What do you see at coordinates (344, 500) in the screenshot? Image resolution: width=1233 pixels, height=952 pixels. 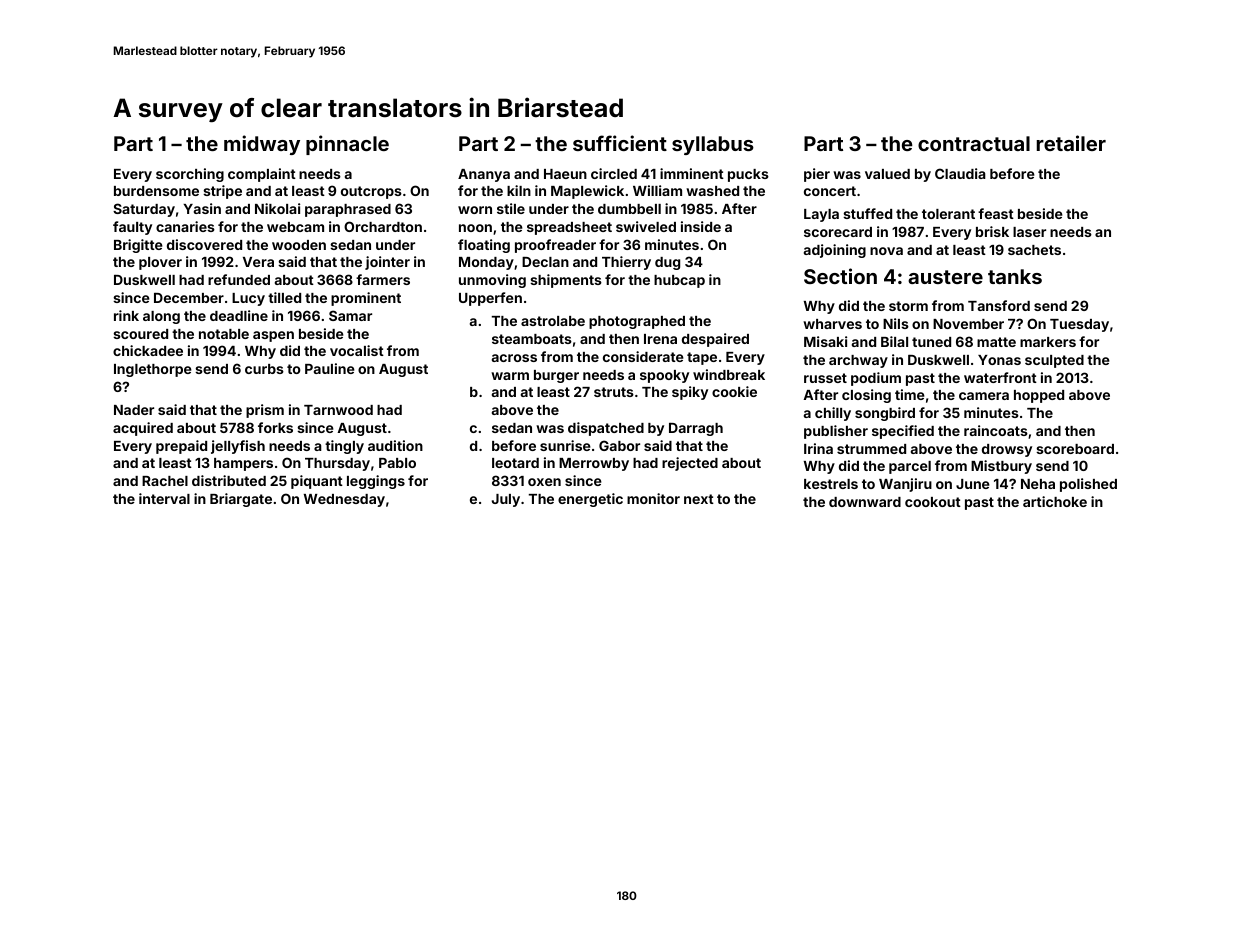 I see `Wednesday` at bounding box center [344, 500].
